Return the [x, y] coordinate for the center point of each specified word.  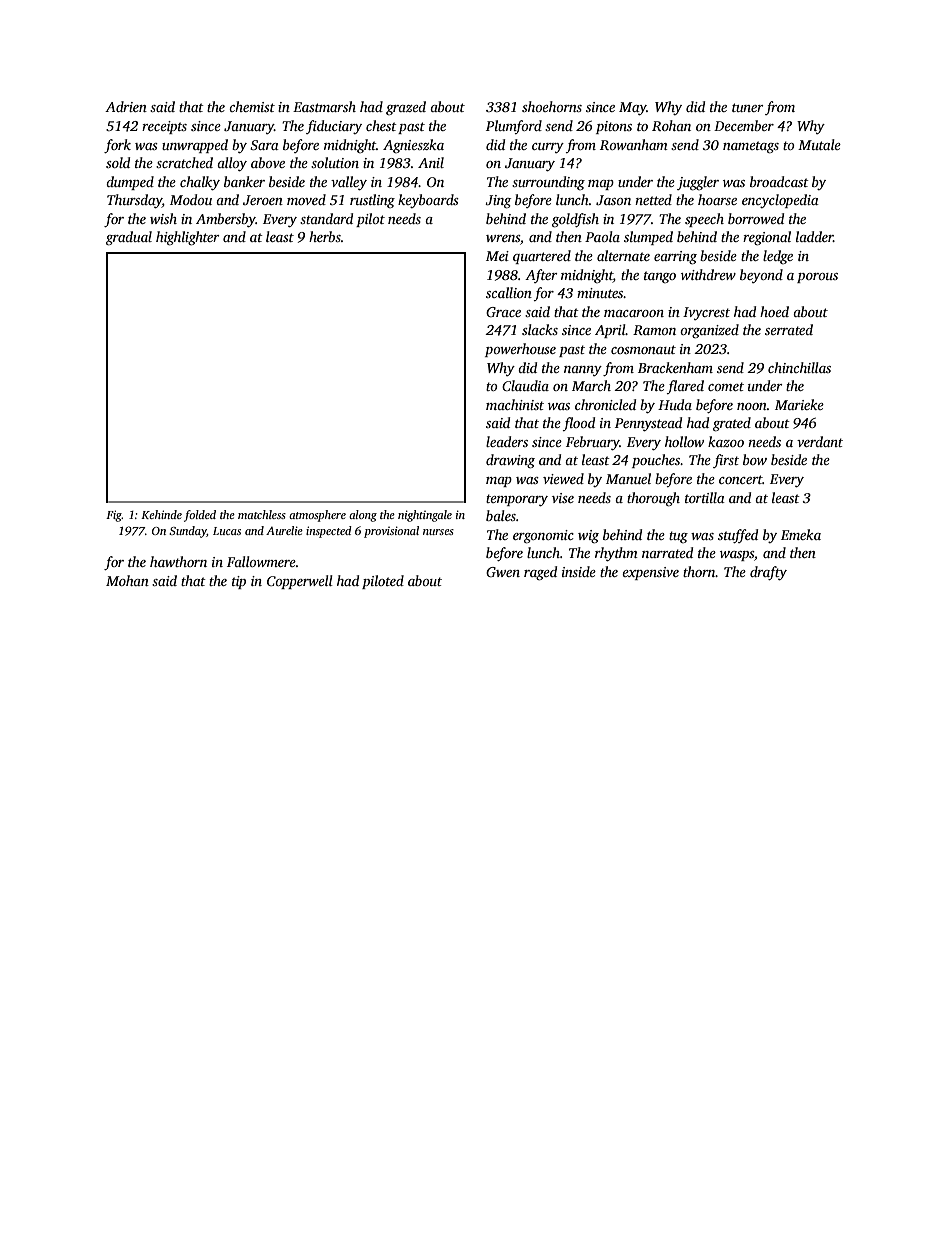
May [633, 108]
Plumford [514, 127]
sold [118, 162]
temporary [517, 500]
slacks [540, 329]
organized [709, 331]
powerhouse [520, 350]
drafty [768, 573]
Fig [114, 516]
